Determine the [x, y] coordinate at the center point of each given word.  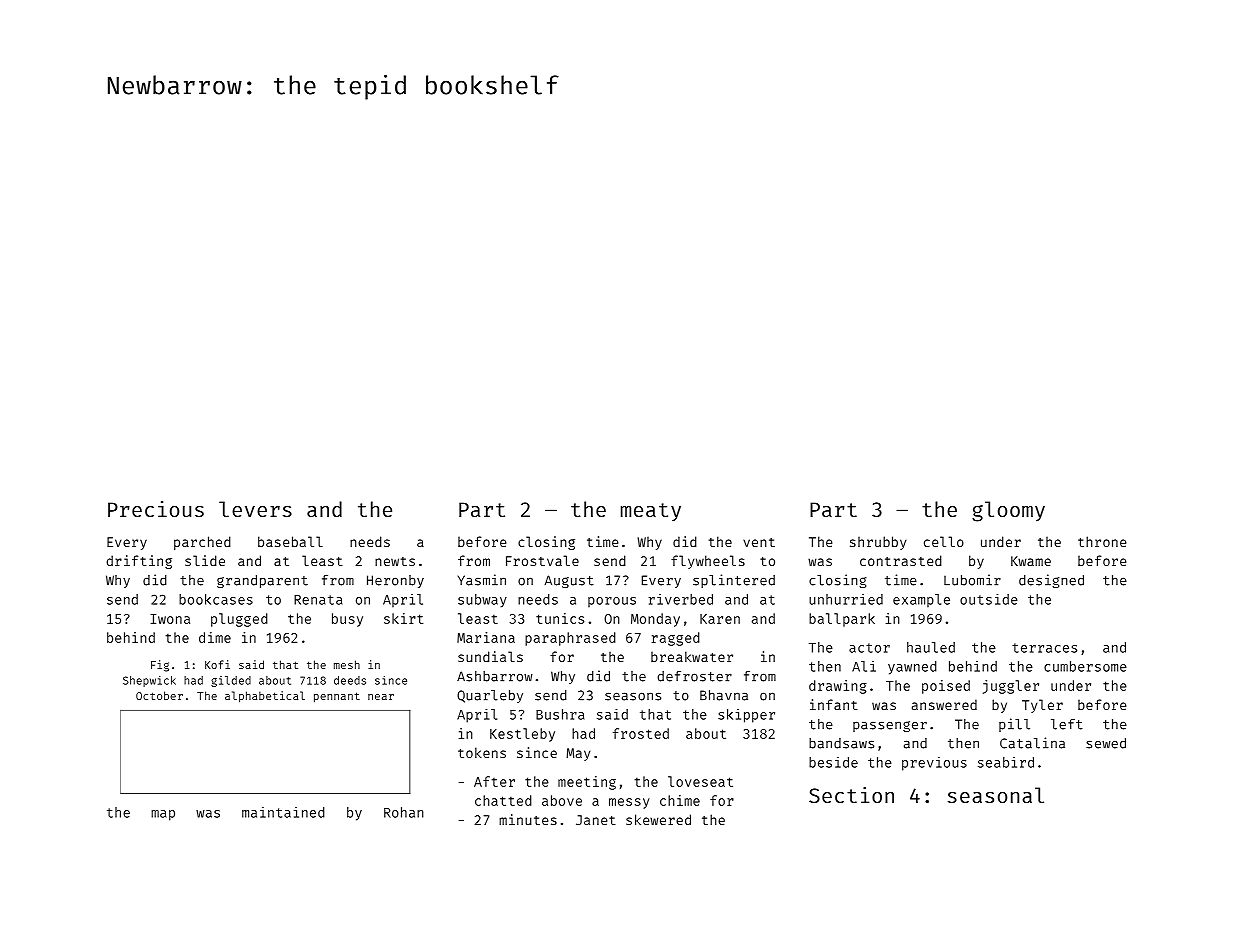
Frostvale [542, 560]
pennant [337, 697]
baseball [290, 541]
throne [1102, 541]
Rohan [404, 812]
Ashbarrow [495, 676]
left [1067, 724]
